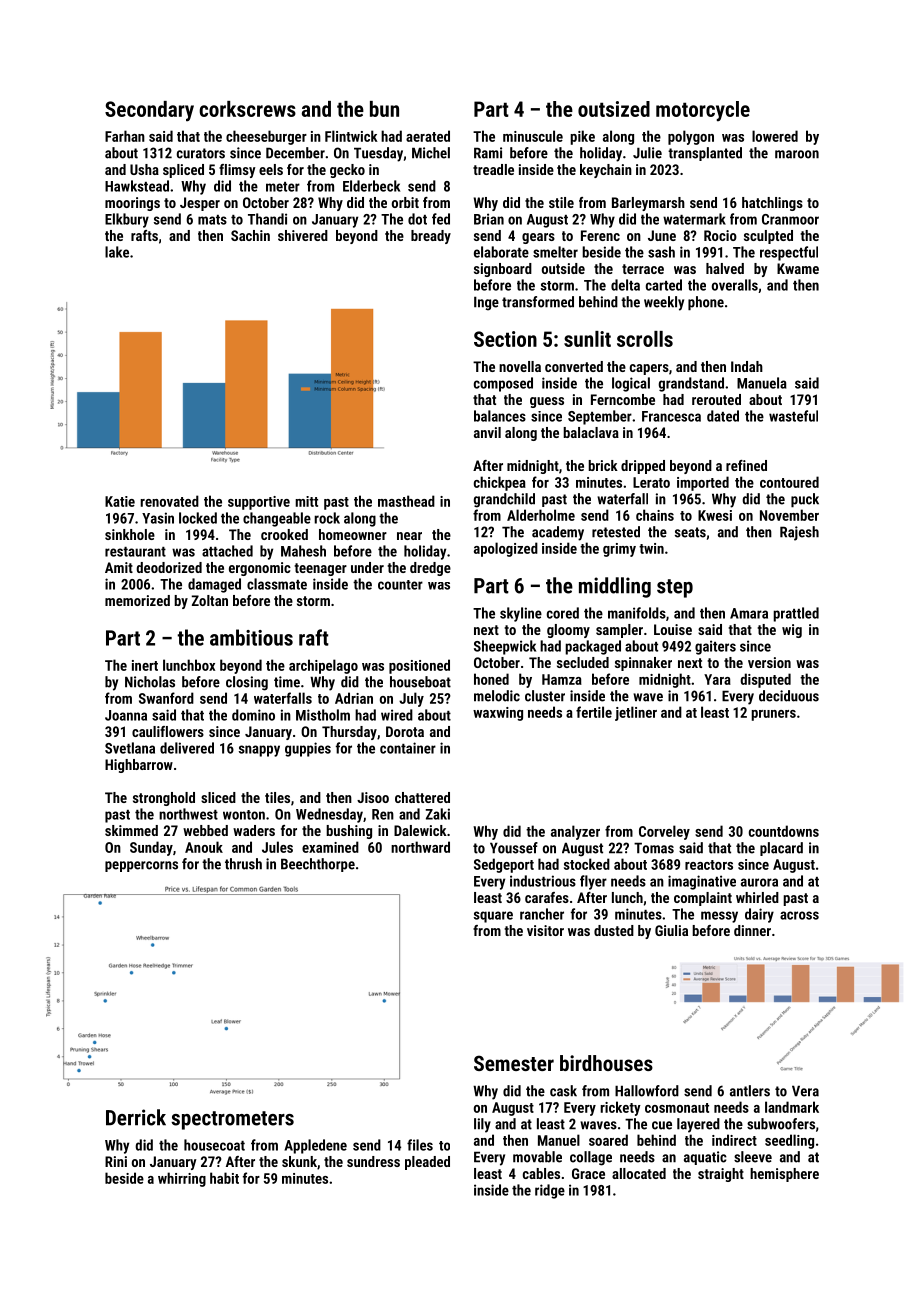 This screenshot has width=924, height=1308. What do you see at coordinates (409, 536) in the screenshot?
I see `near` at bounding box center [409, 536].
